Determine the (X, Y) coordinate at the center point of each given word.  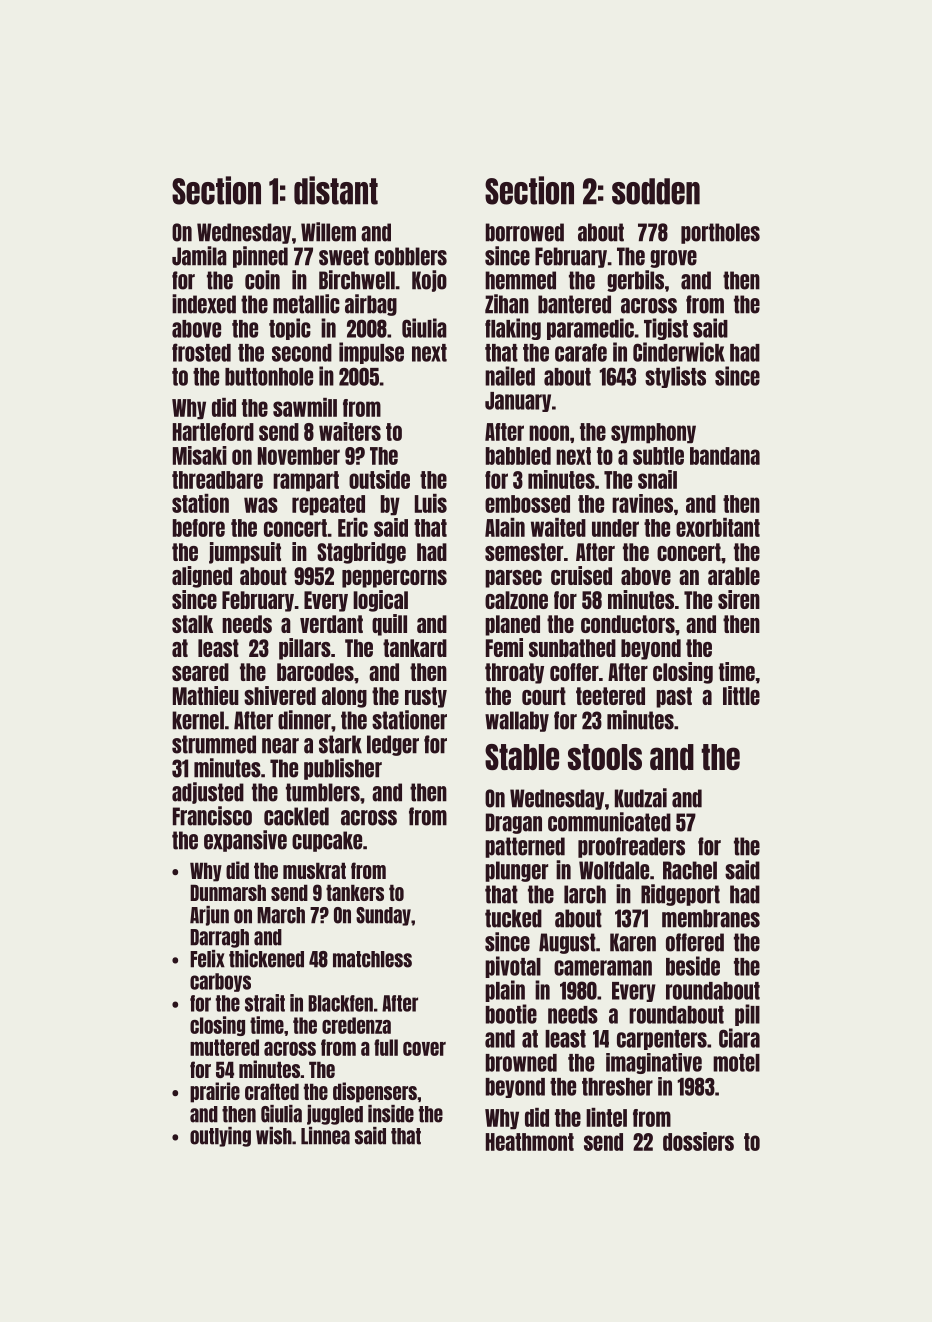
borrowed (525, 232)
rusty (426, 697)
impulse (371, 353)
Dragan (514, 823)
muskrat (314, 870)
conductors (628, 624)
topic (290, 329)
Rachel (690, 870)
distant (336, 190)
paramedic (590, 329)
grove (673, 259)
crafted (272, 1091)
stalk (192, 624)
